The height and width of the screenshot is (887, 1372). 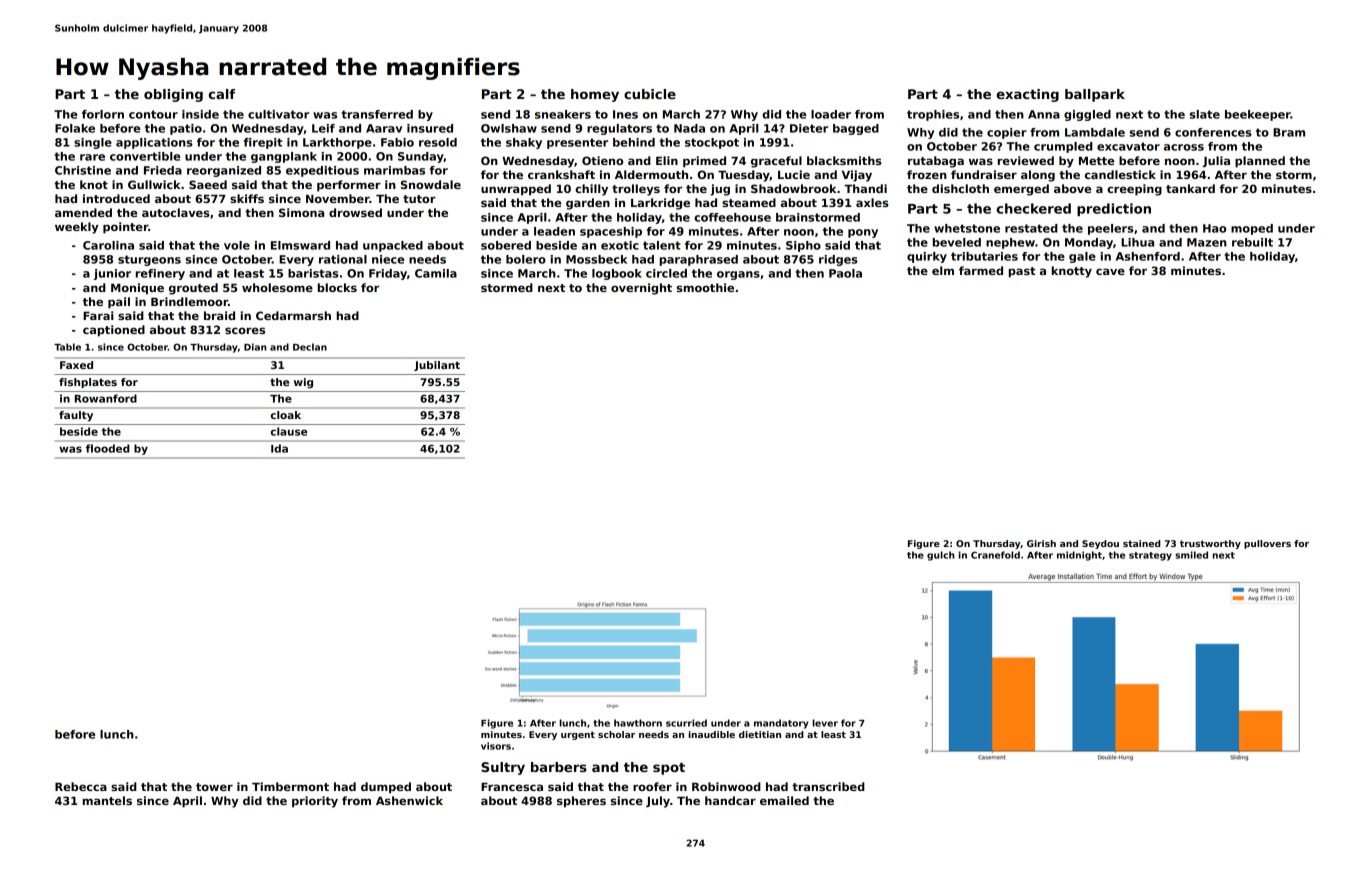 What do you see at coordinates (641, 289) in the screenshot?
I see `overnight` at bounding box center [641, 289].
